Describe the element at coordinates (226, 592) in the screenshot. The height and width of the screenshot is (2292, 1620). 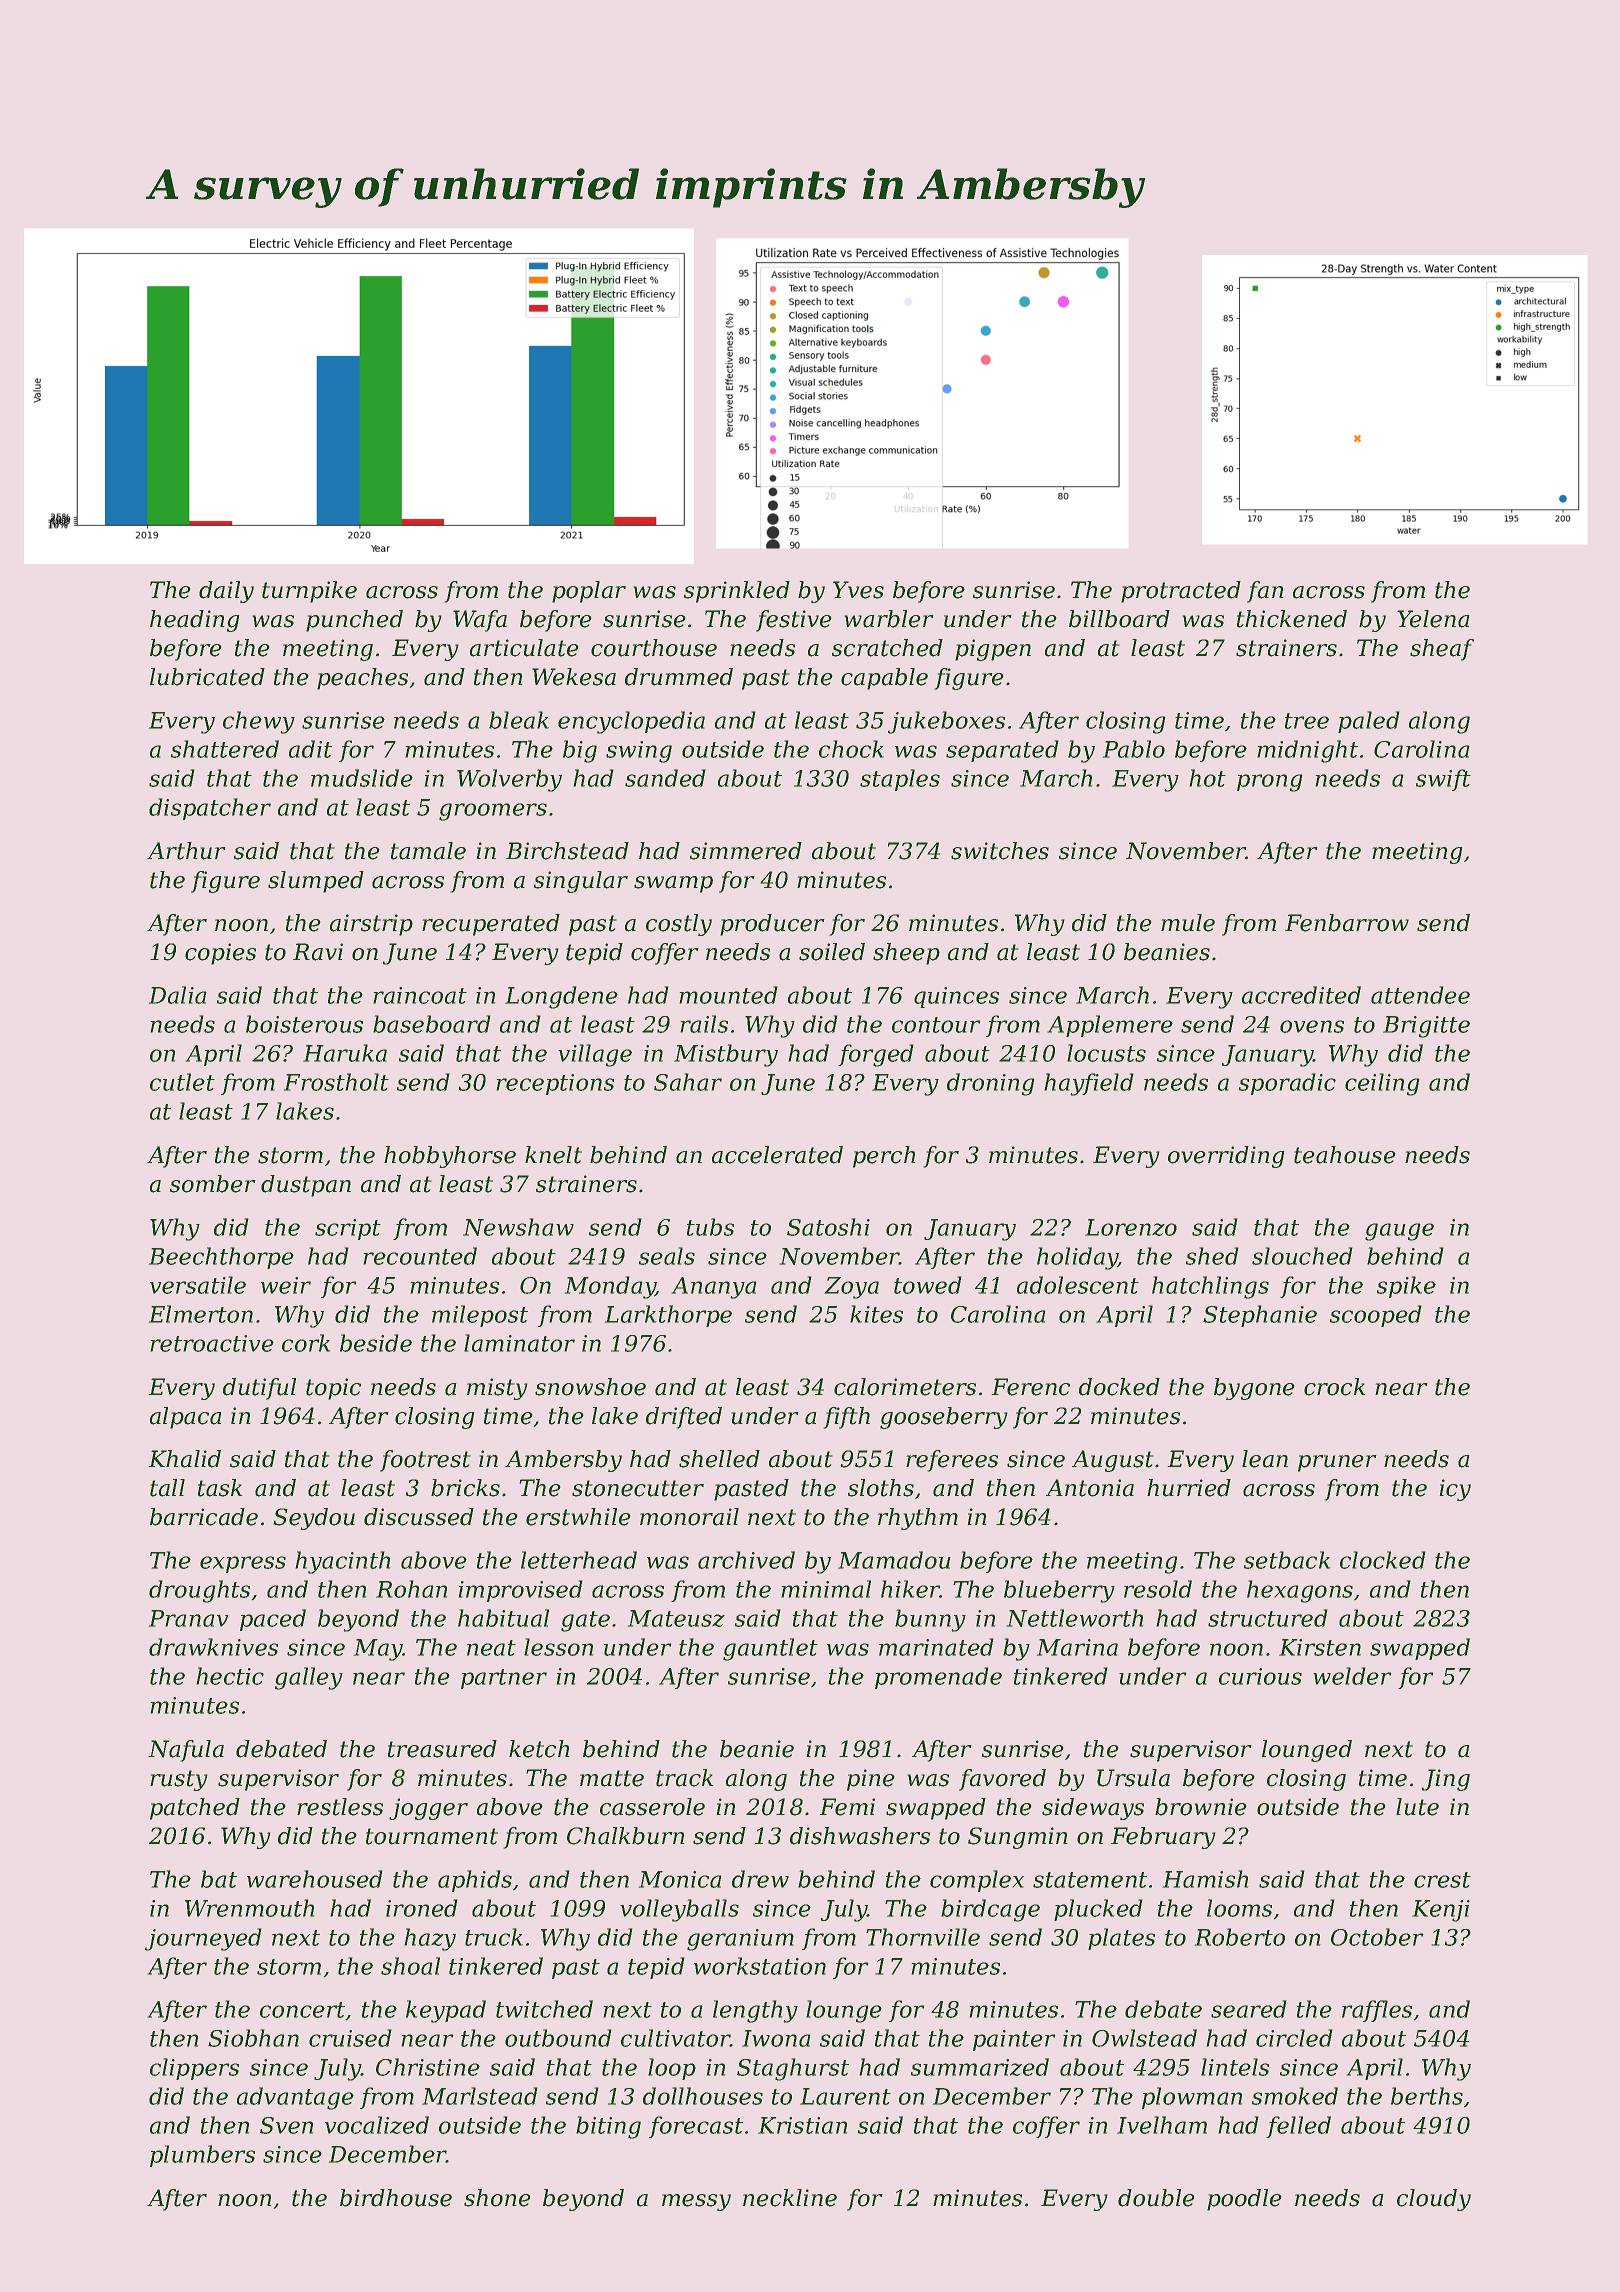
I see `daily` at that location.
